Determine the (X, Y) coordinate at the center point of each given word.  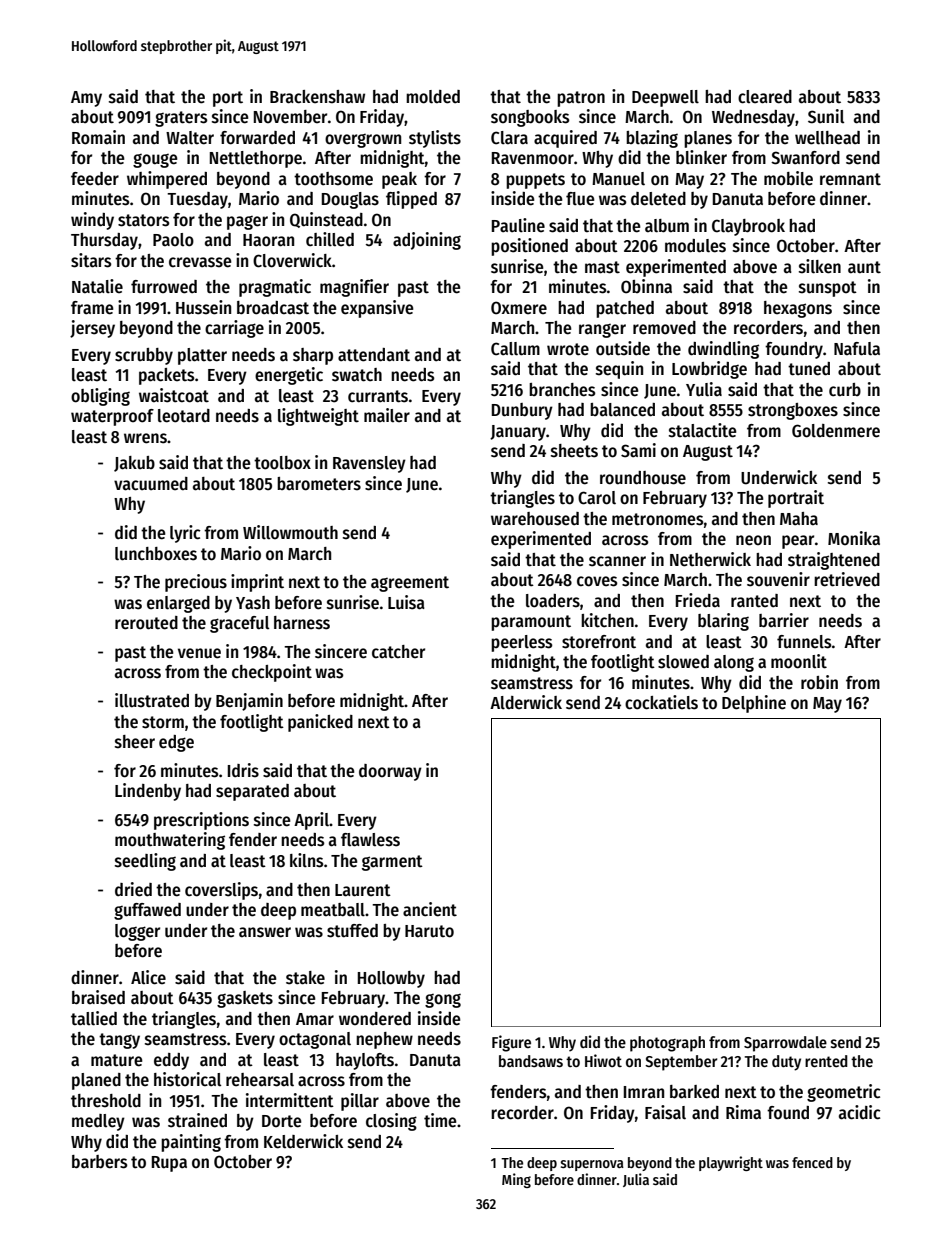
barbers (99, 1162)
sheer (135, 742)
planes (708, 139)
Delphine (754, 704)
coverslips (221, 891)
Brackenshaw (317, 97)
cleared (765, 97)
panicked (320, 723)
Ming (516, 1180)
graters (181, 119)
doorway (390, 772)
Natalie (97, 286)
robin (819, 682)
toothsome (333, 179)
